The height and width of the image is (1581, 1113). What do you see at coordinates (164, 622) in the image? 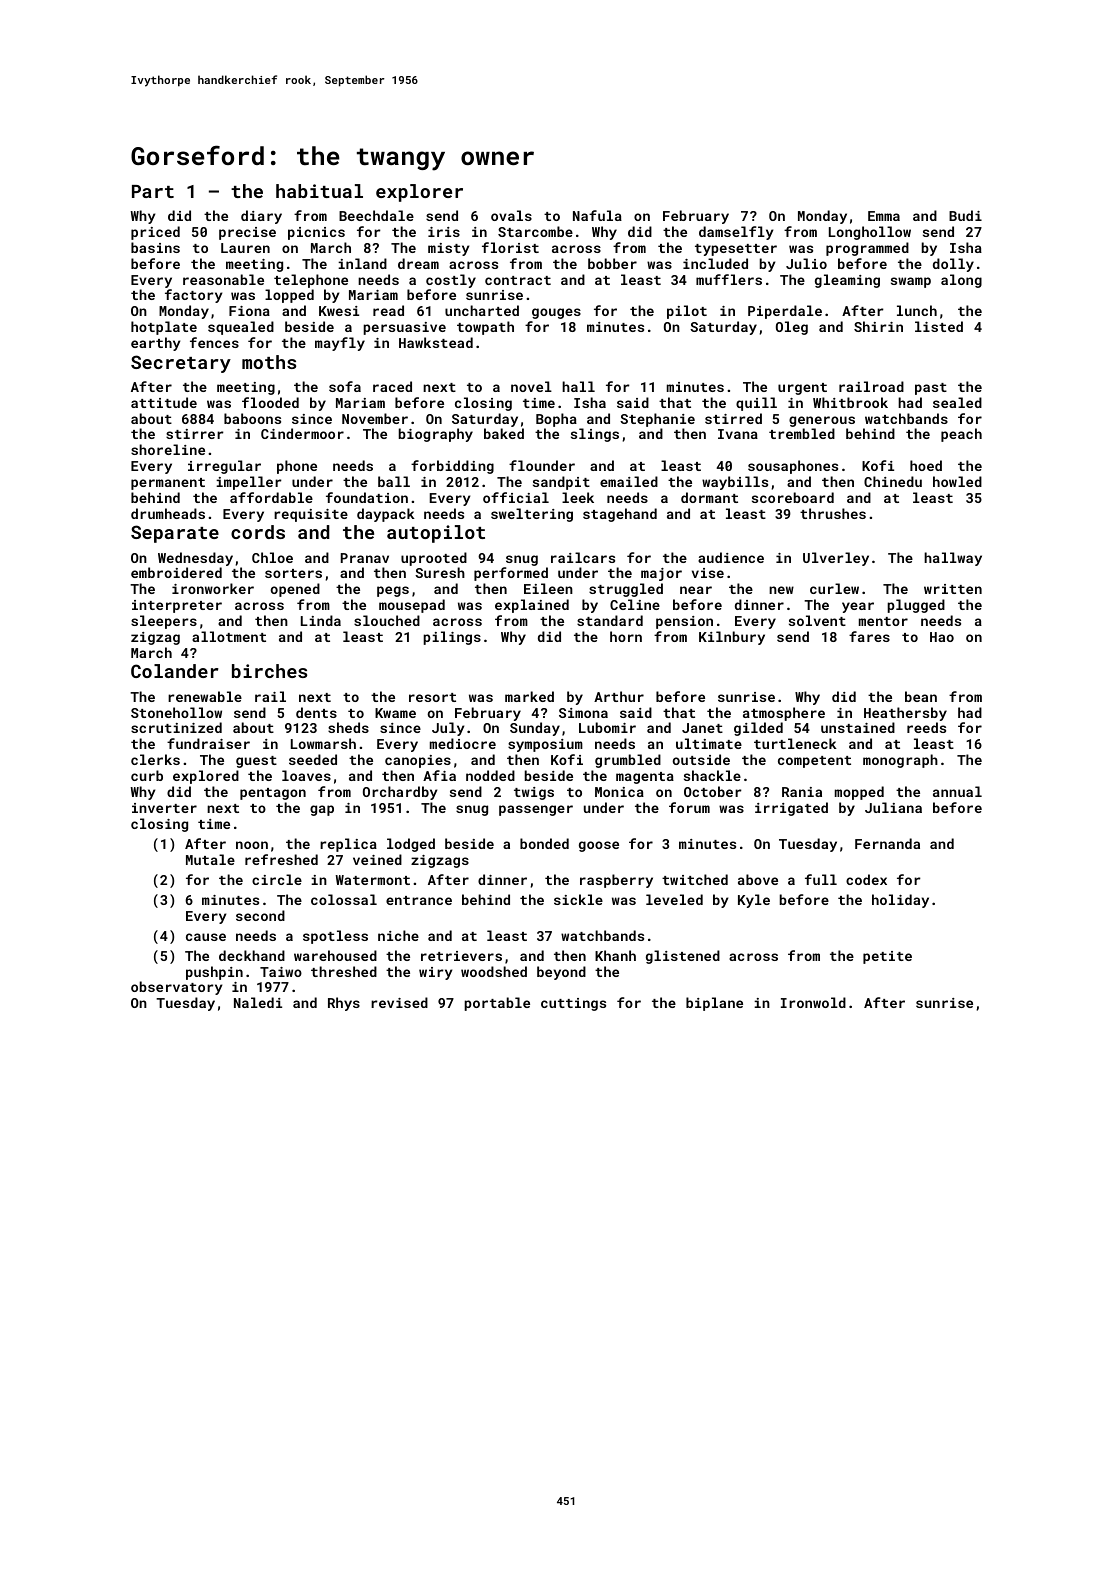
I see `sleepers` at bounding box center [164, 622].
